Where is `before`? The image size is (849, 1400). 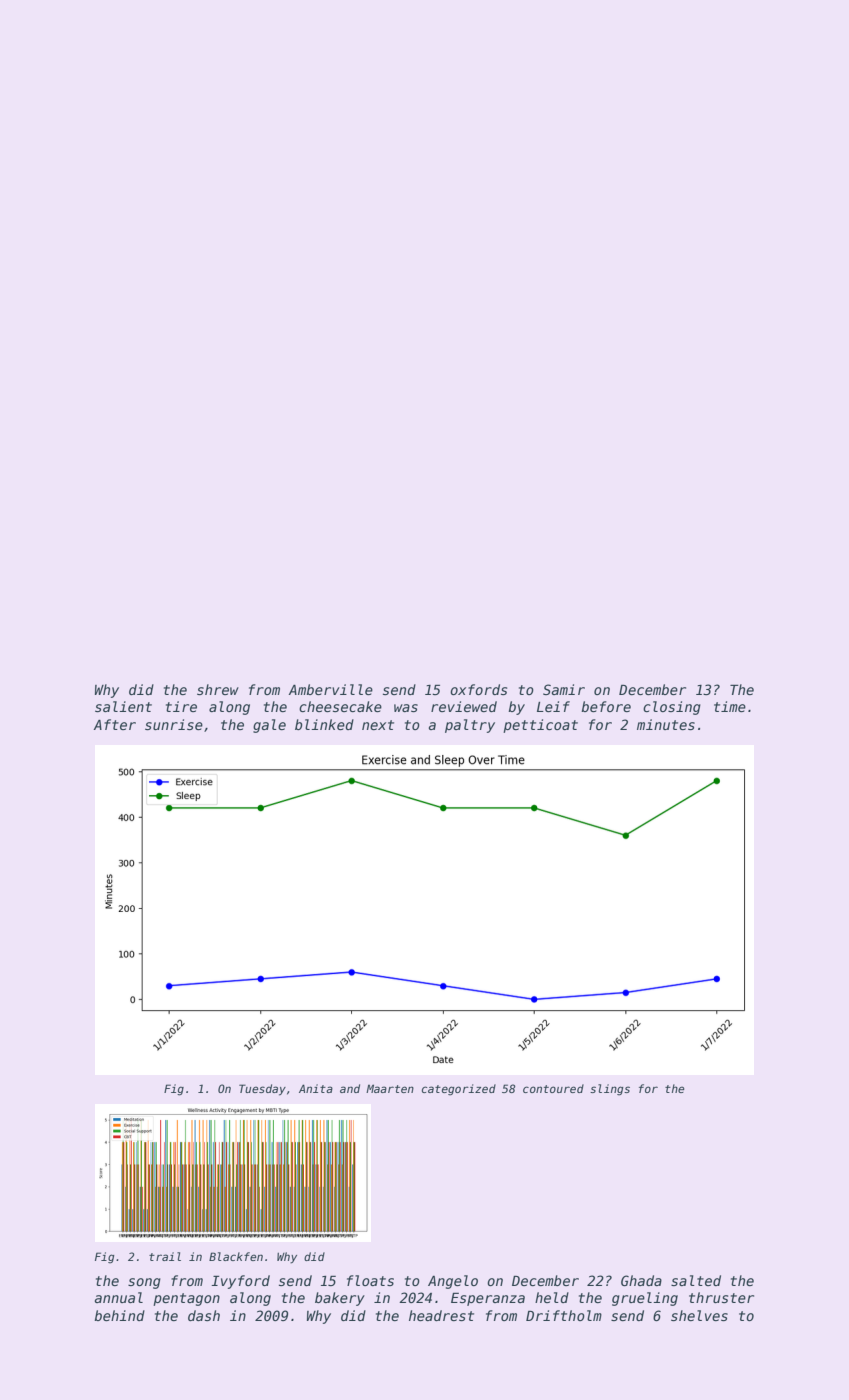
before is located at coordinates (606, 706).
